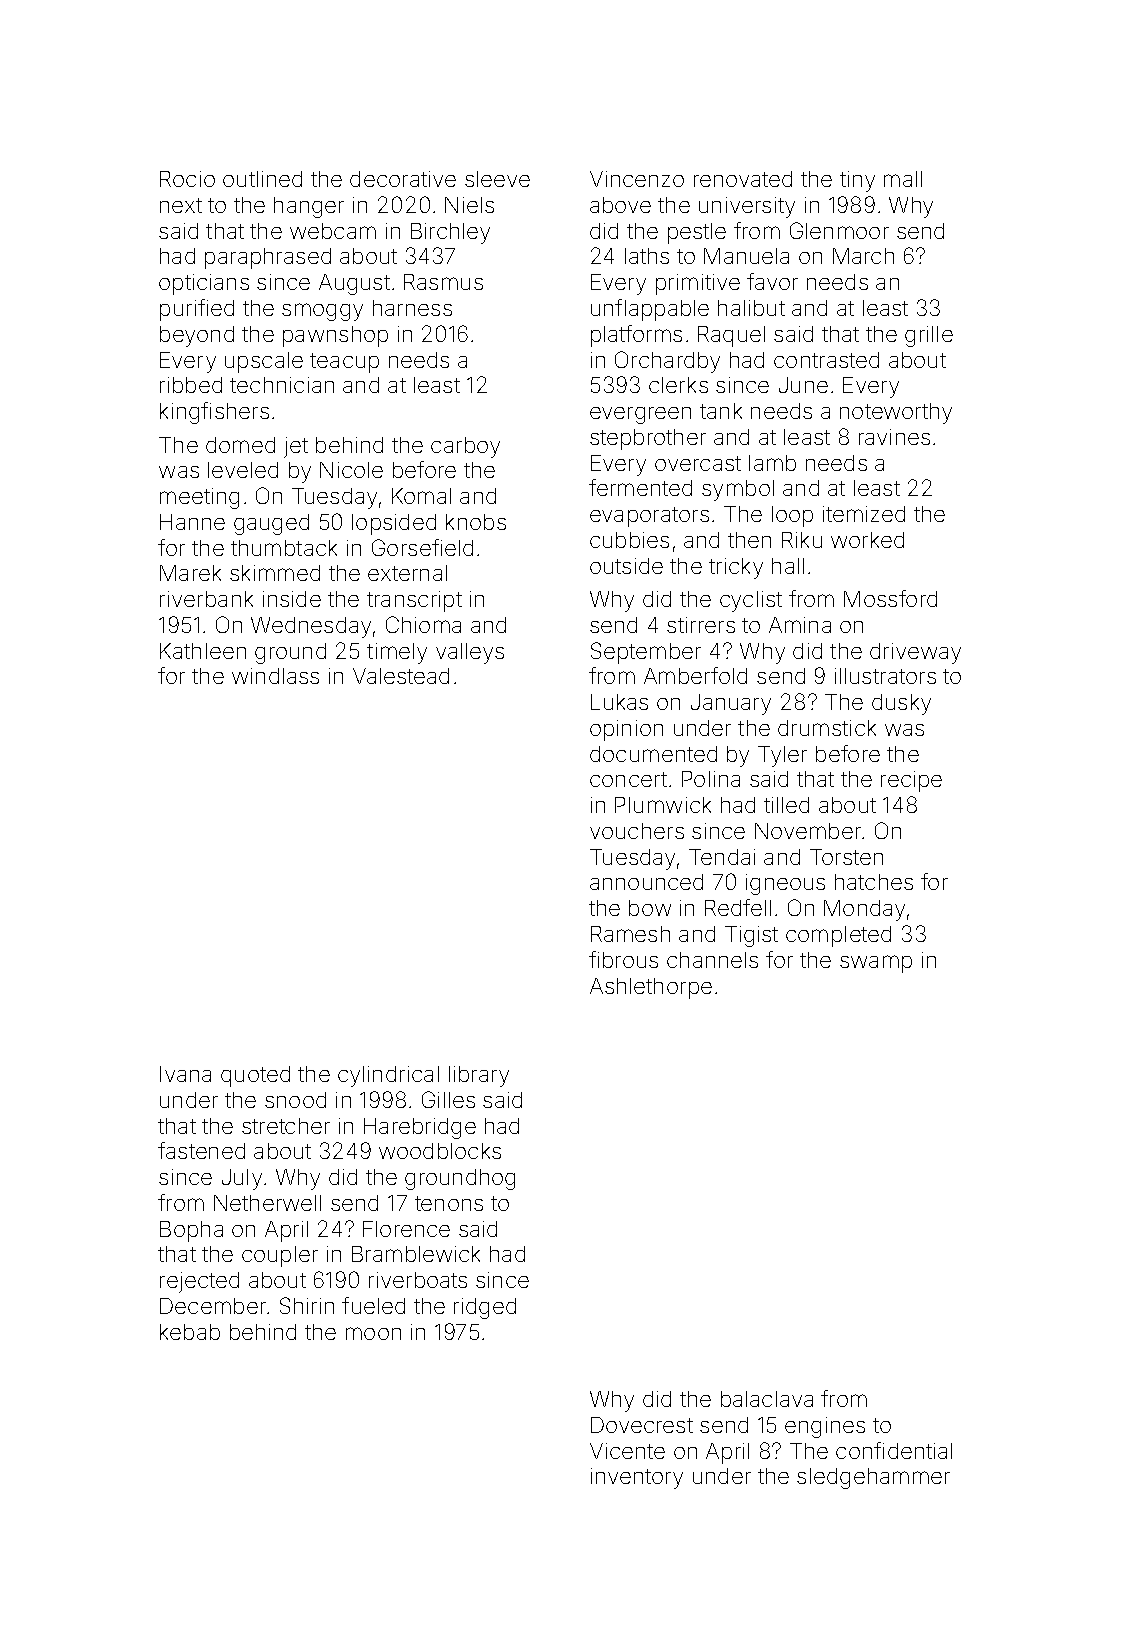  Describe the element at coordinates (876, 964) in the image. I see `swamp` at that location.
